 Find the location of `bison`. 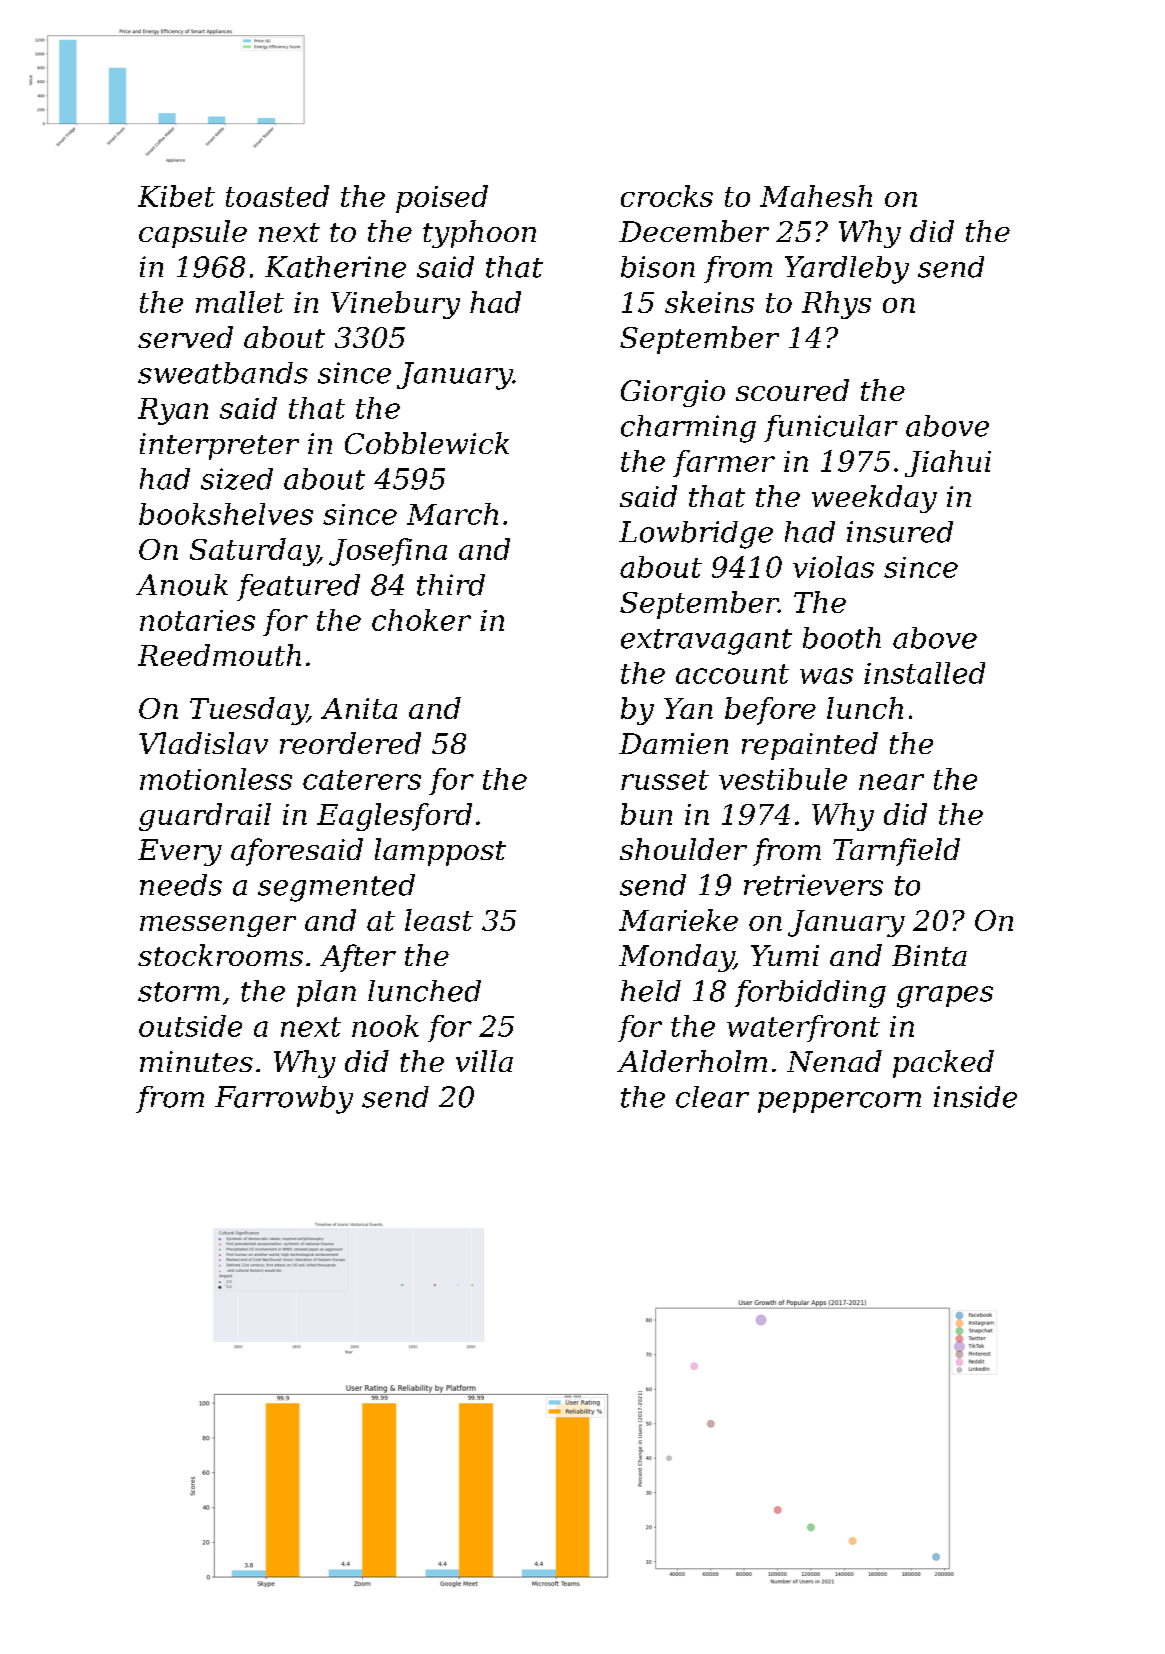

bison is located at coordinates (658, 267).
